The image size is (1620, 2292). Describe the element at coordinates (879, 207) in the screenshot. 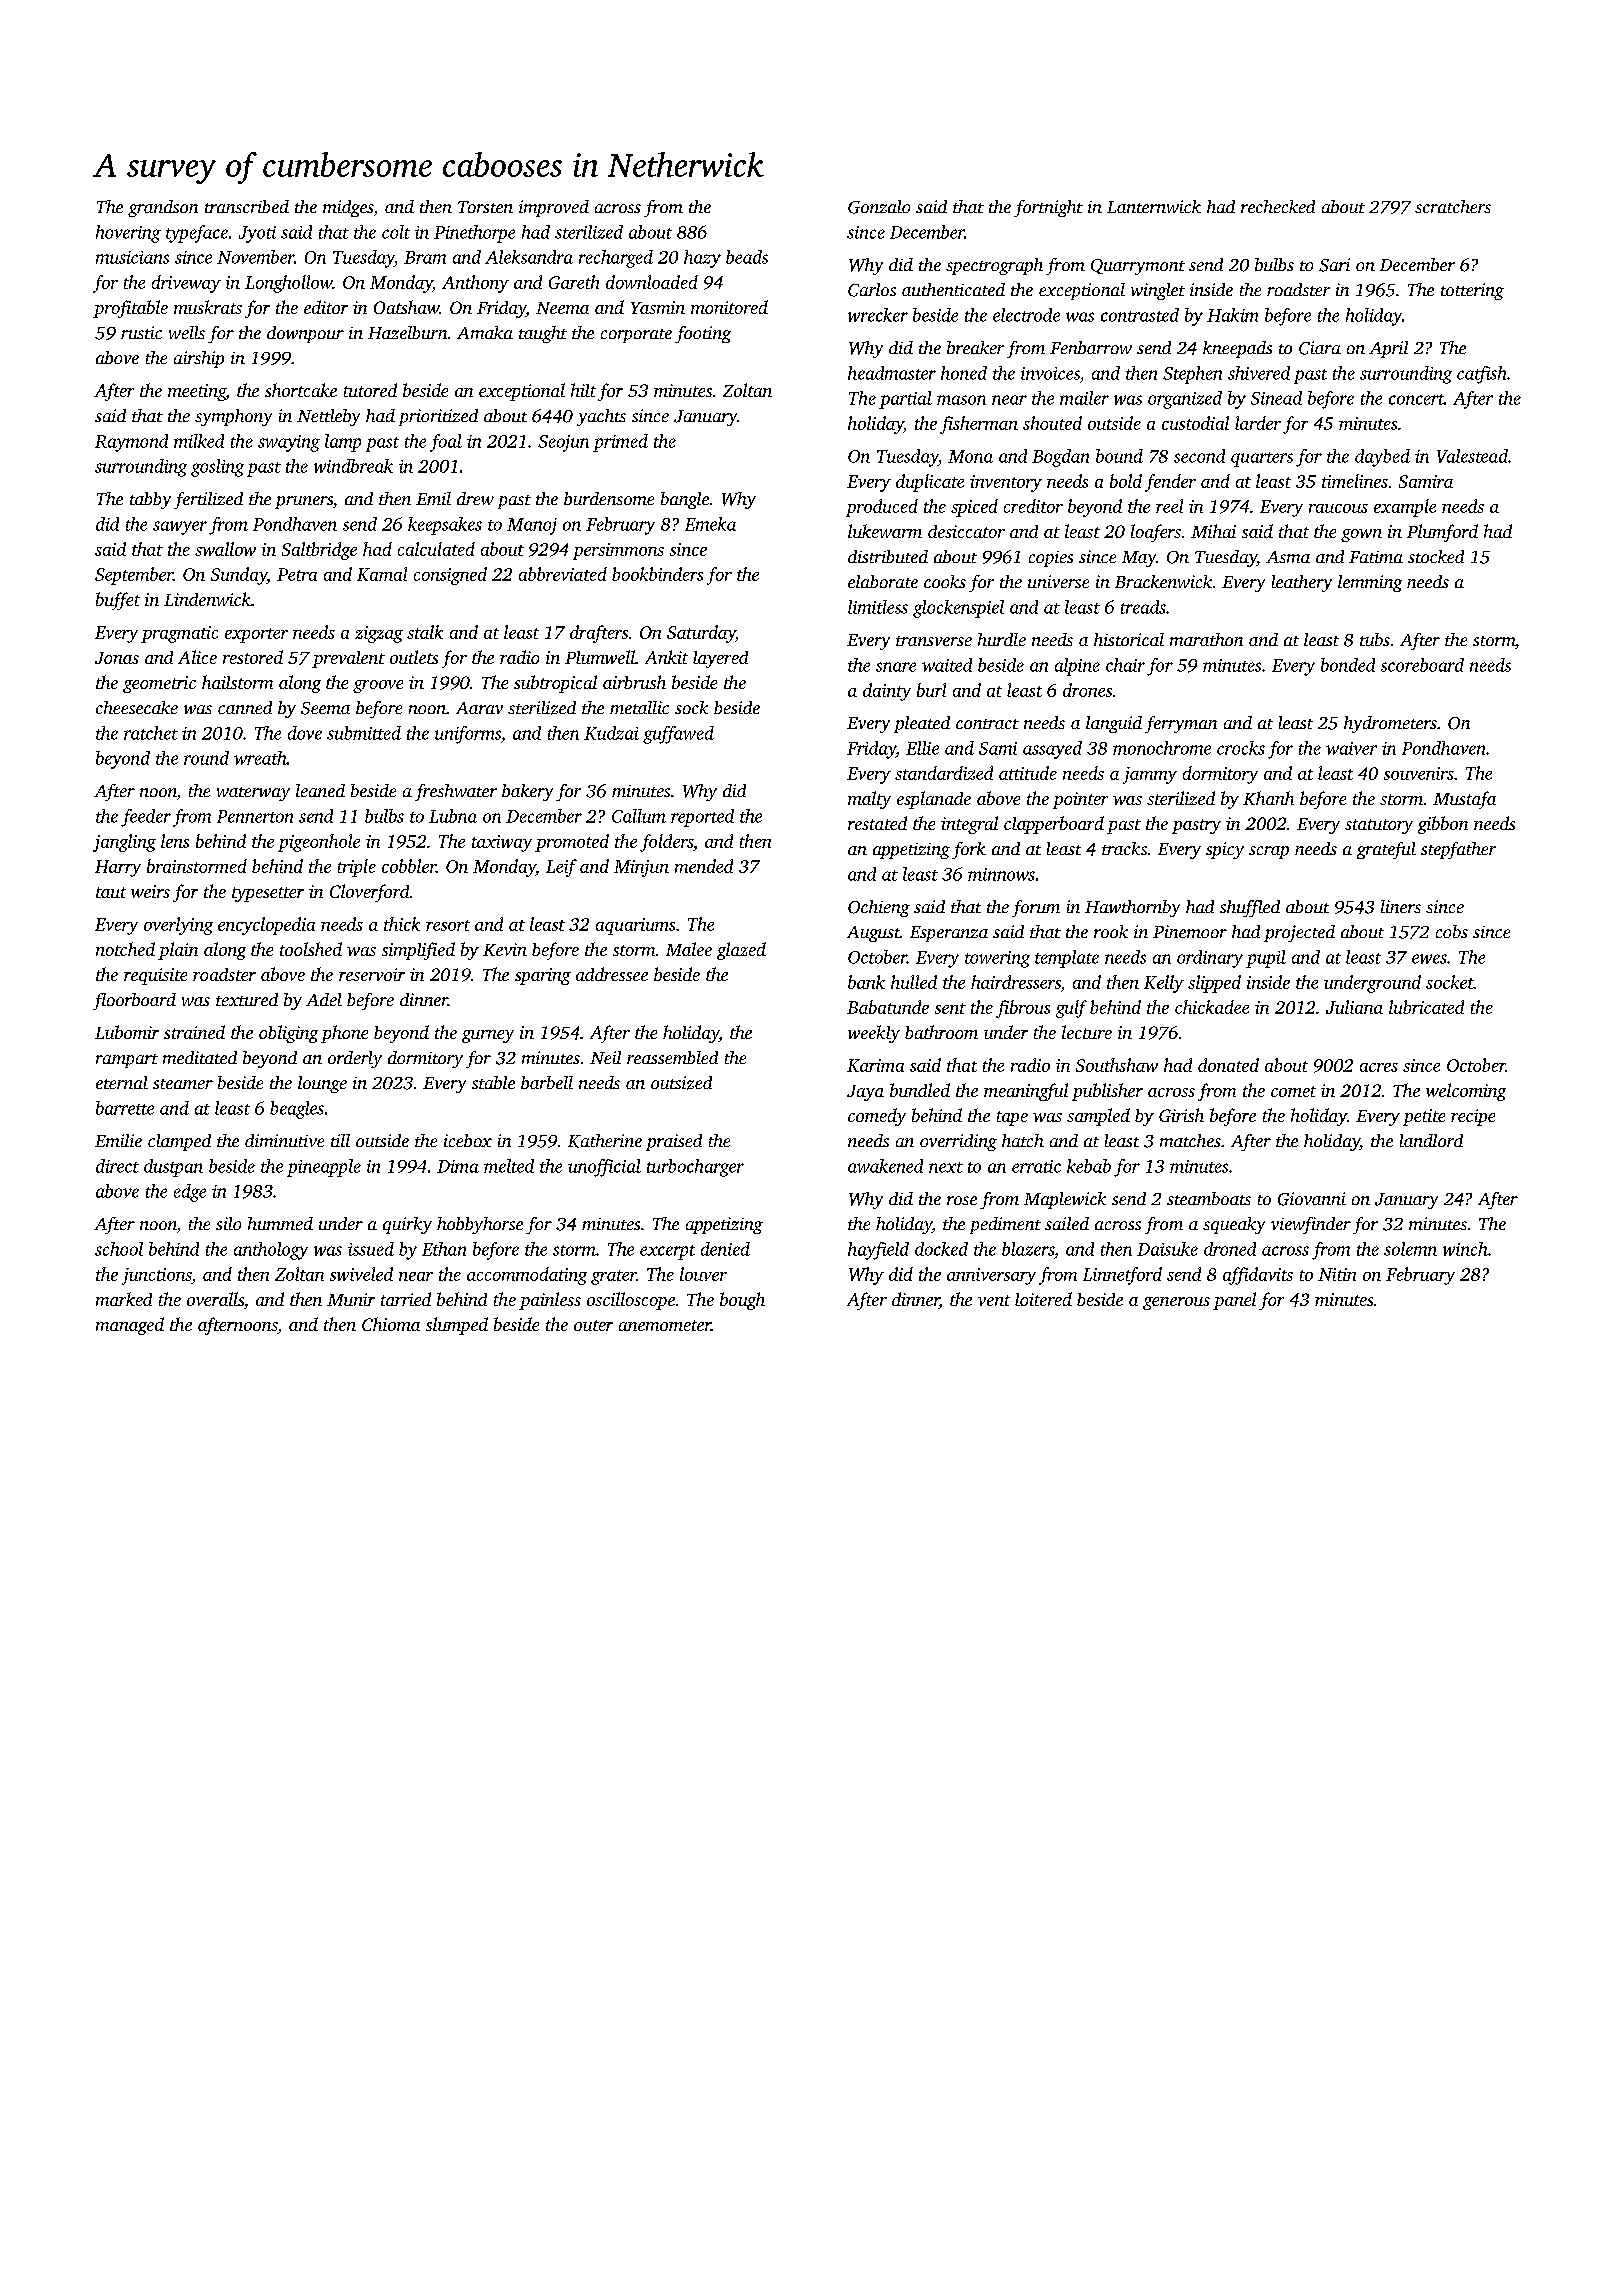

I see `Gonzalo` at that location.
